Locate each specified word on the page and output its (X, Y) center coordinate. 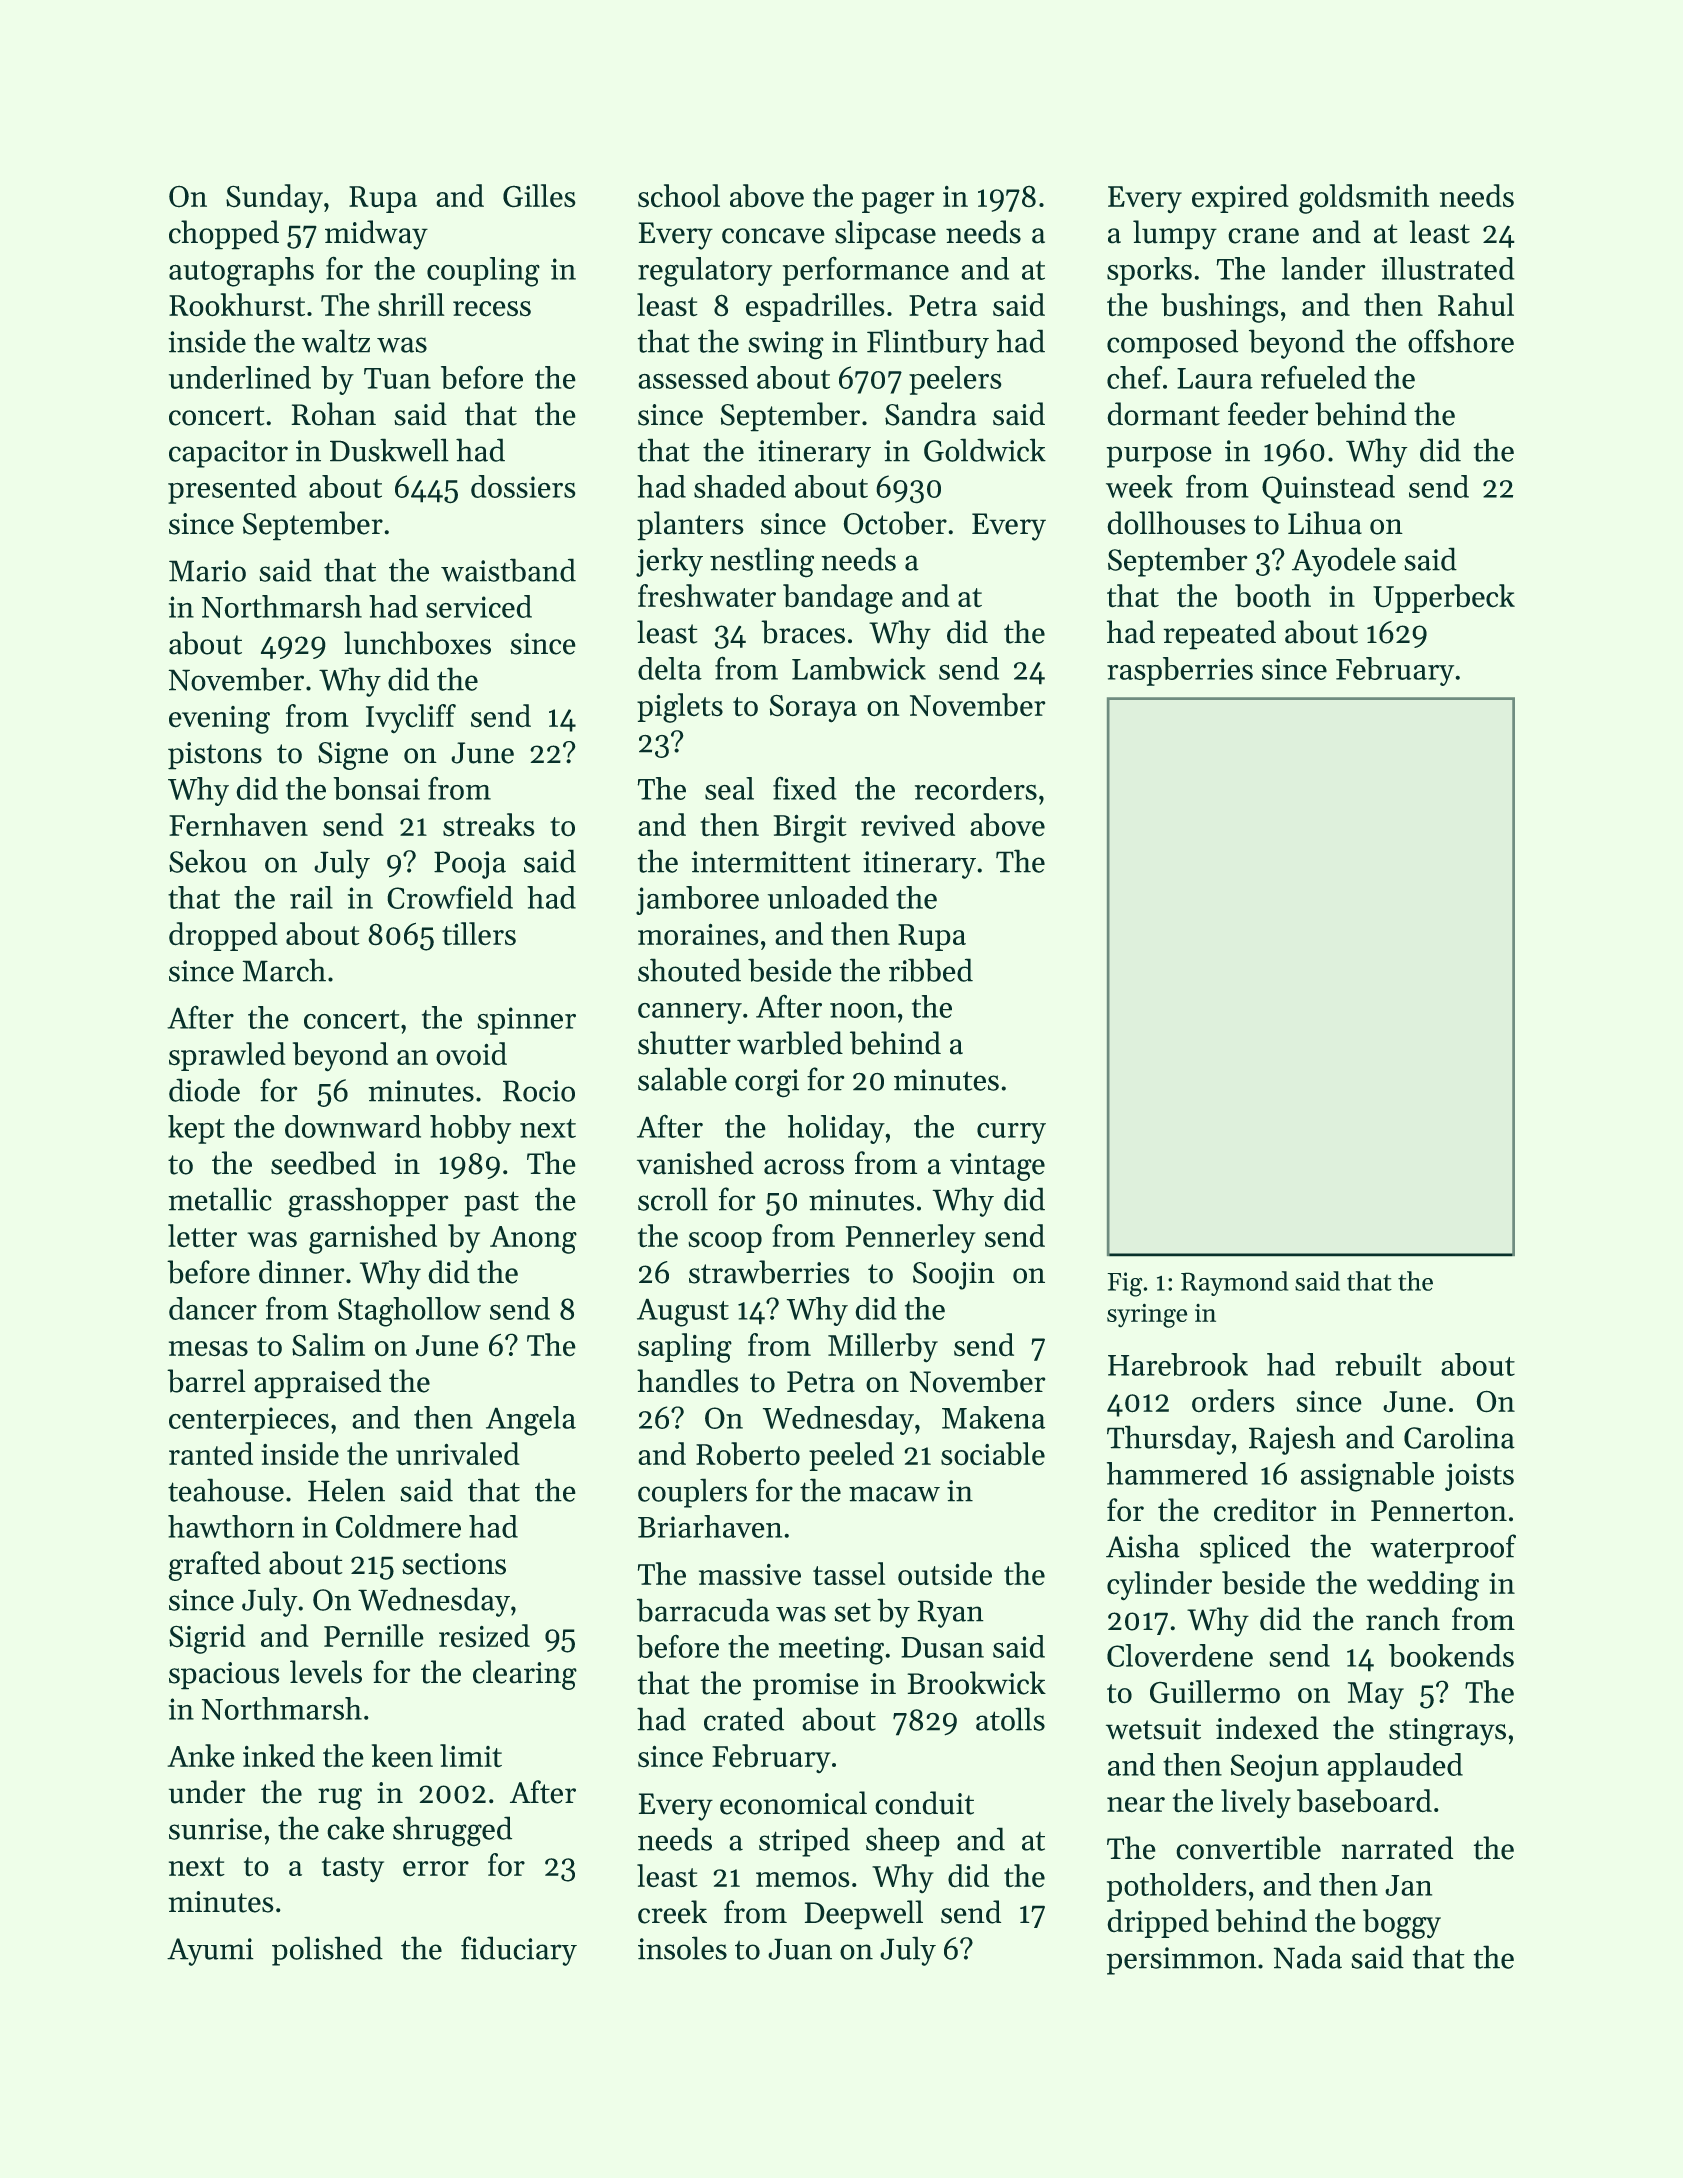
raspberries (1180, 671)
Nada (1308, 1957)
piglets (680, 708)
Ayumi (210, 1952)
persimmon (1181, 1961)
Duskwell (389, 450)
